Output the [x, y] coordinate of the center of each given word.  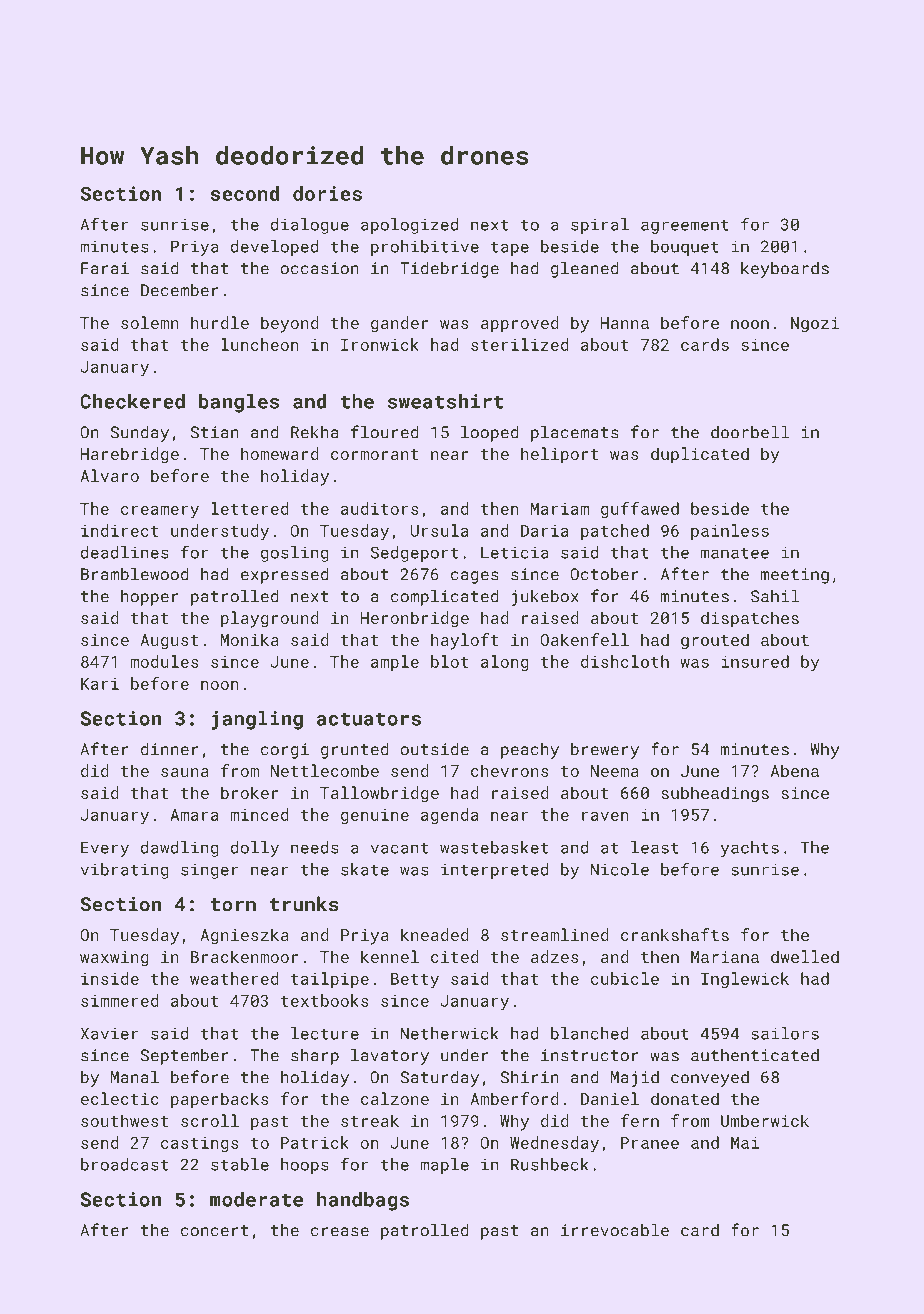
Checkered [132, 401]
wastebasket [494, 847]
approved [520, 324]
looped [490, 433]
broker [250, 792]
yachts [750, 849]
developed [275, 248]
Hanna [625, 323]
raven [605, 816]
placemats [575, 433]
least [655, 847]
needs [315, 847]
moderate [256, 1199]
